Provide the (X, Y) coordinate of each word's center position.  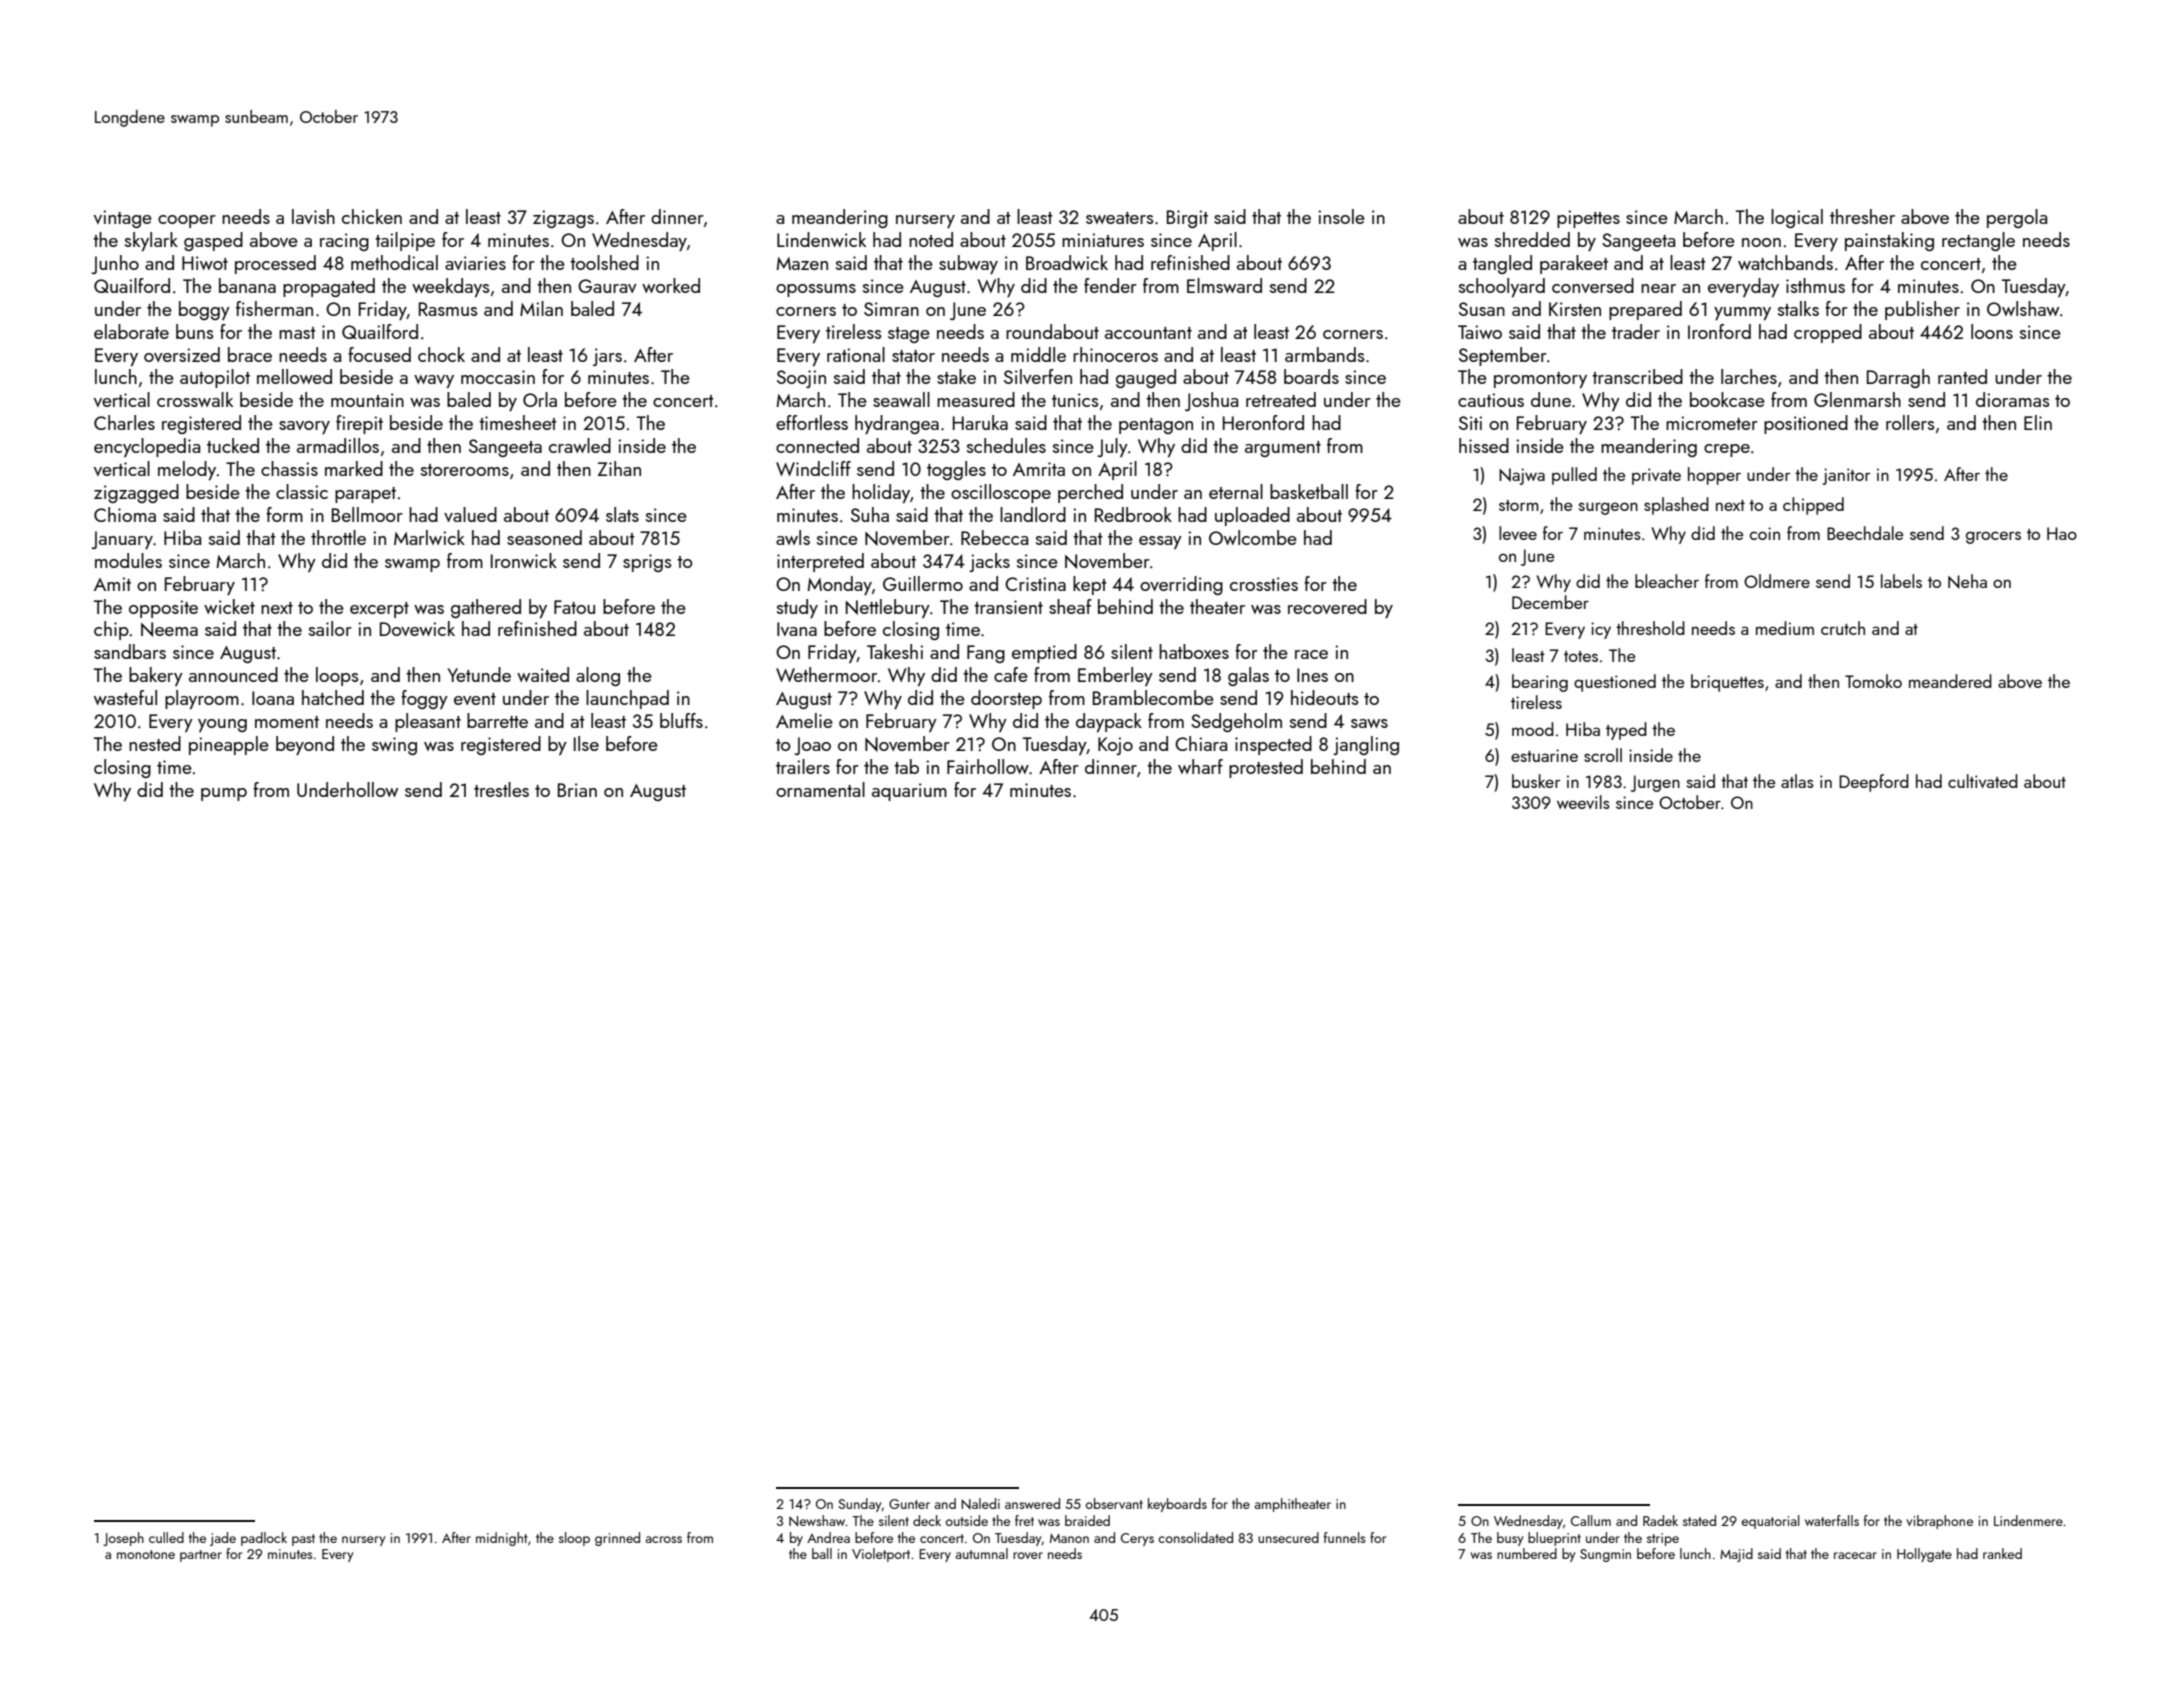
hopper (1714, 476)
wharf (1200, 766)
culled (166, 1537)
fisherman (274, 308)
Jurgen (1655, 783)
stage (909, 335)
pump (224, 794)
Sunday (860, 1505)
